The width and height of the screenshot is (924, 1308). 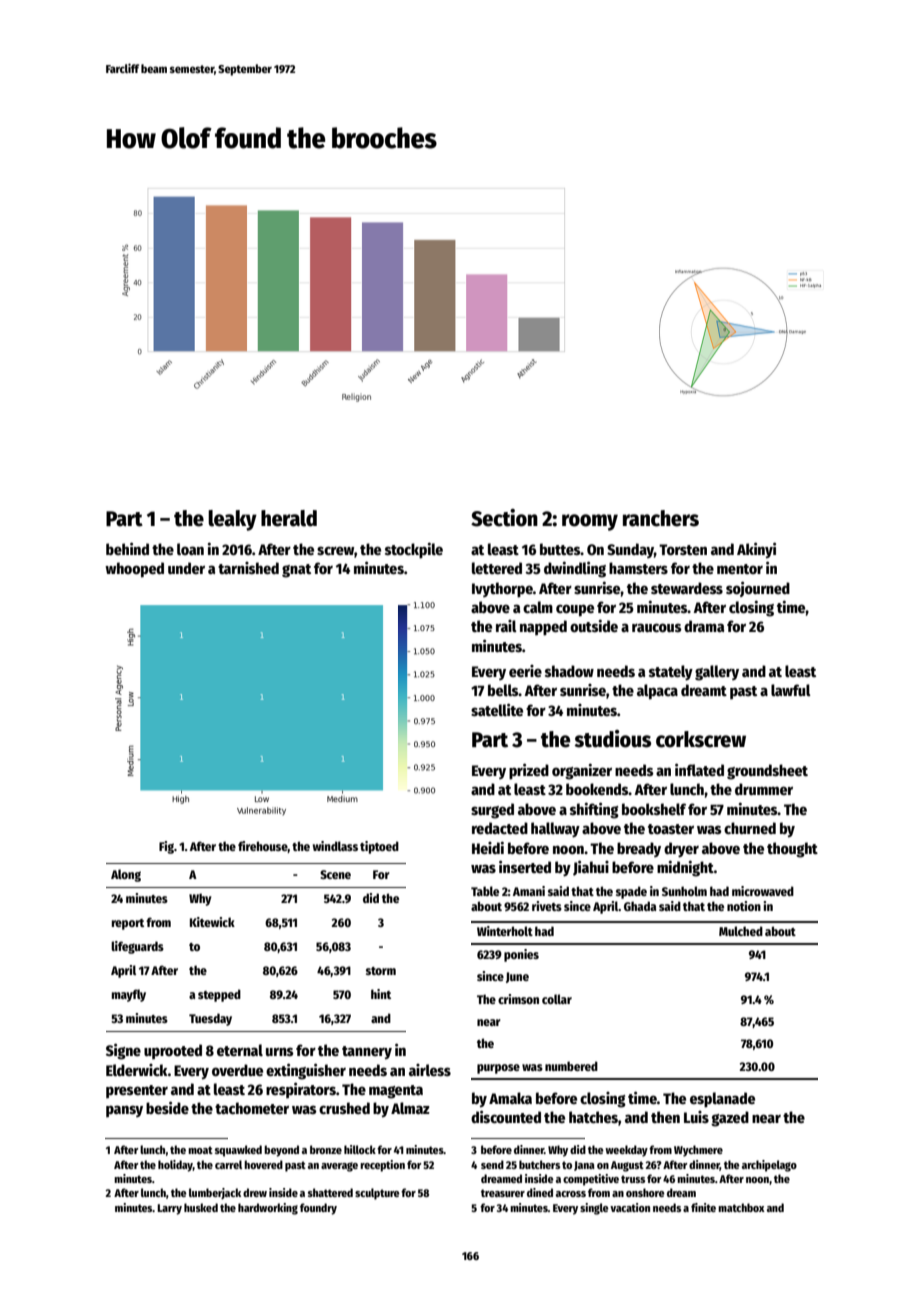 I want to click on Larry, so click(x=169, y=1209).
